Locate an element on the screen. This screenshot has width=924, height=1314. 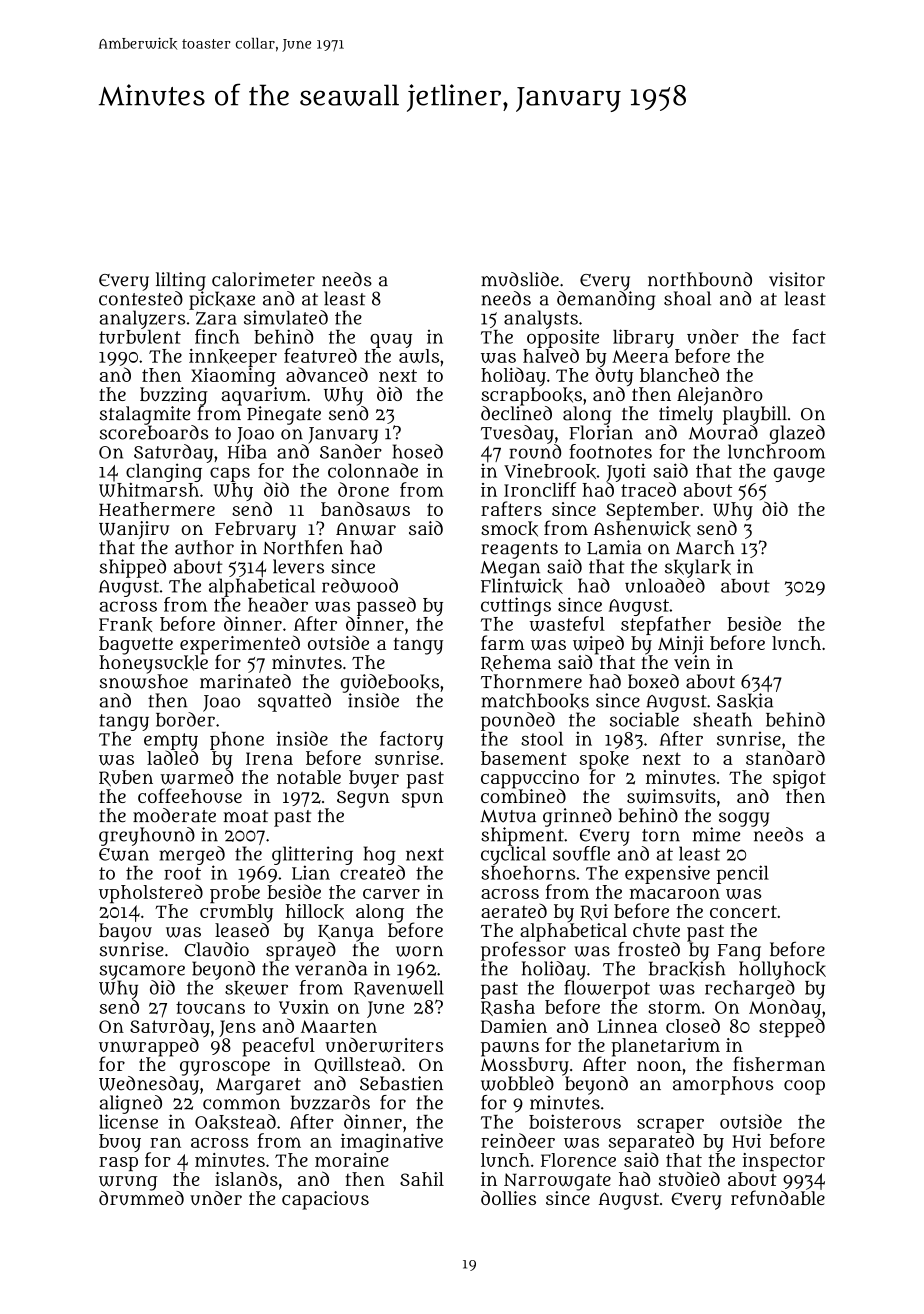
Ravenwell is located at coordinates (398, 988).
